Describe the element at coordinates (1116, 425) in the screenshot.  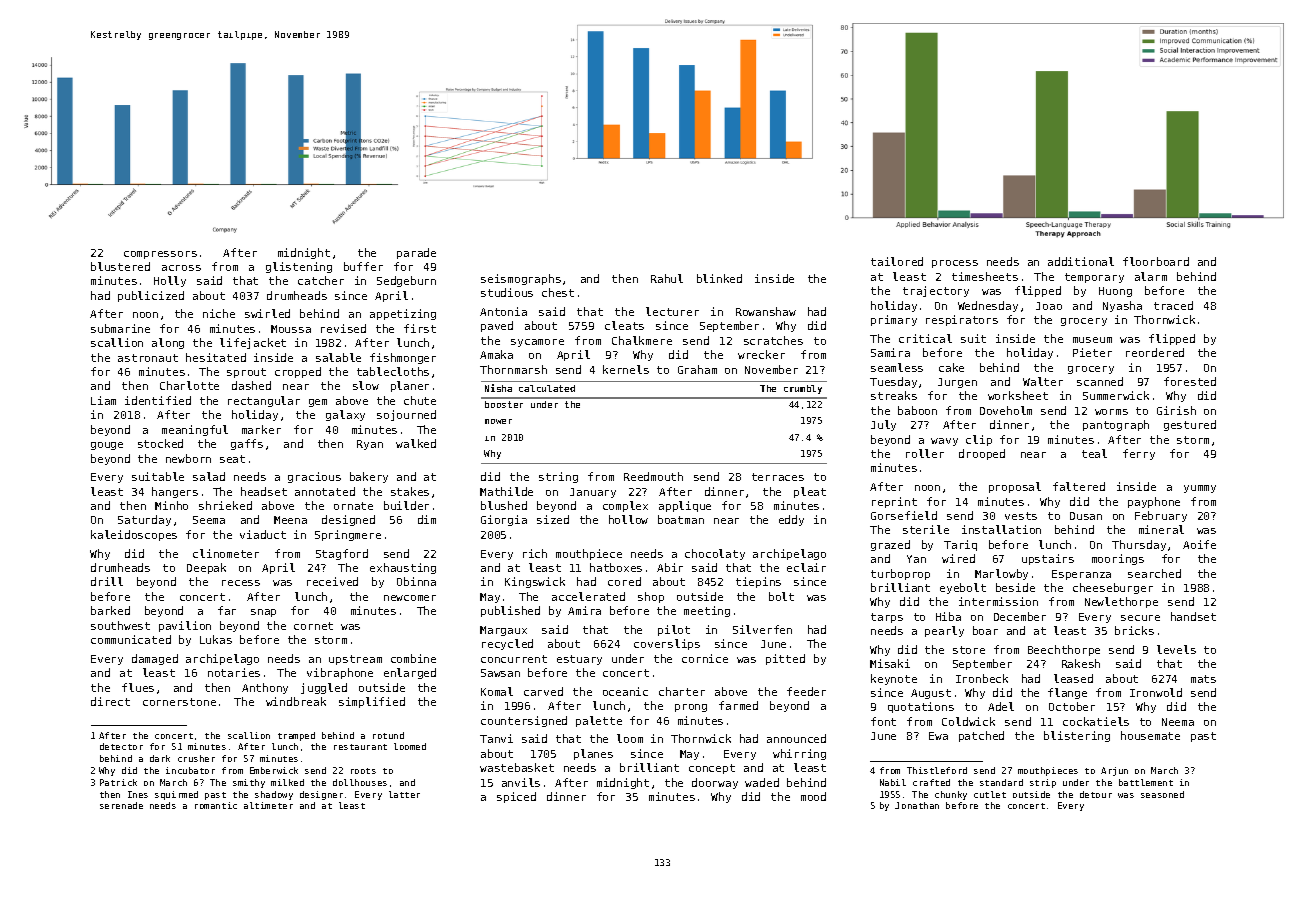
I see `pantograph` at that location.
